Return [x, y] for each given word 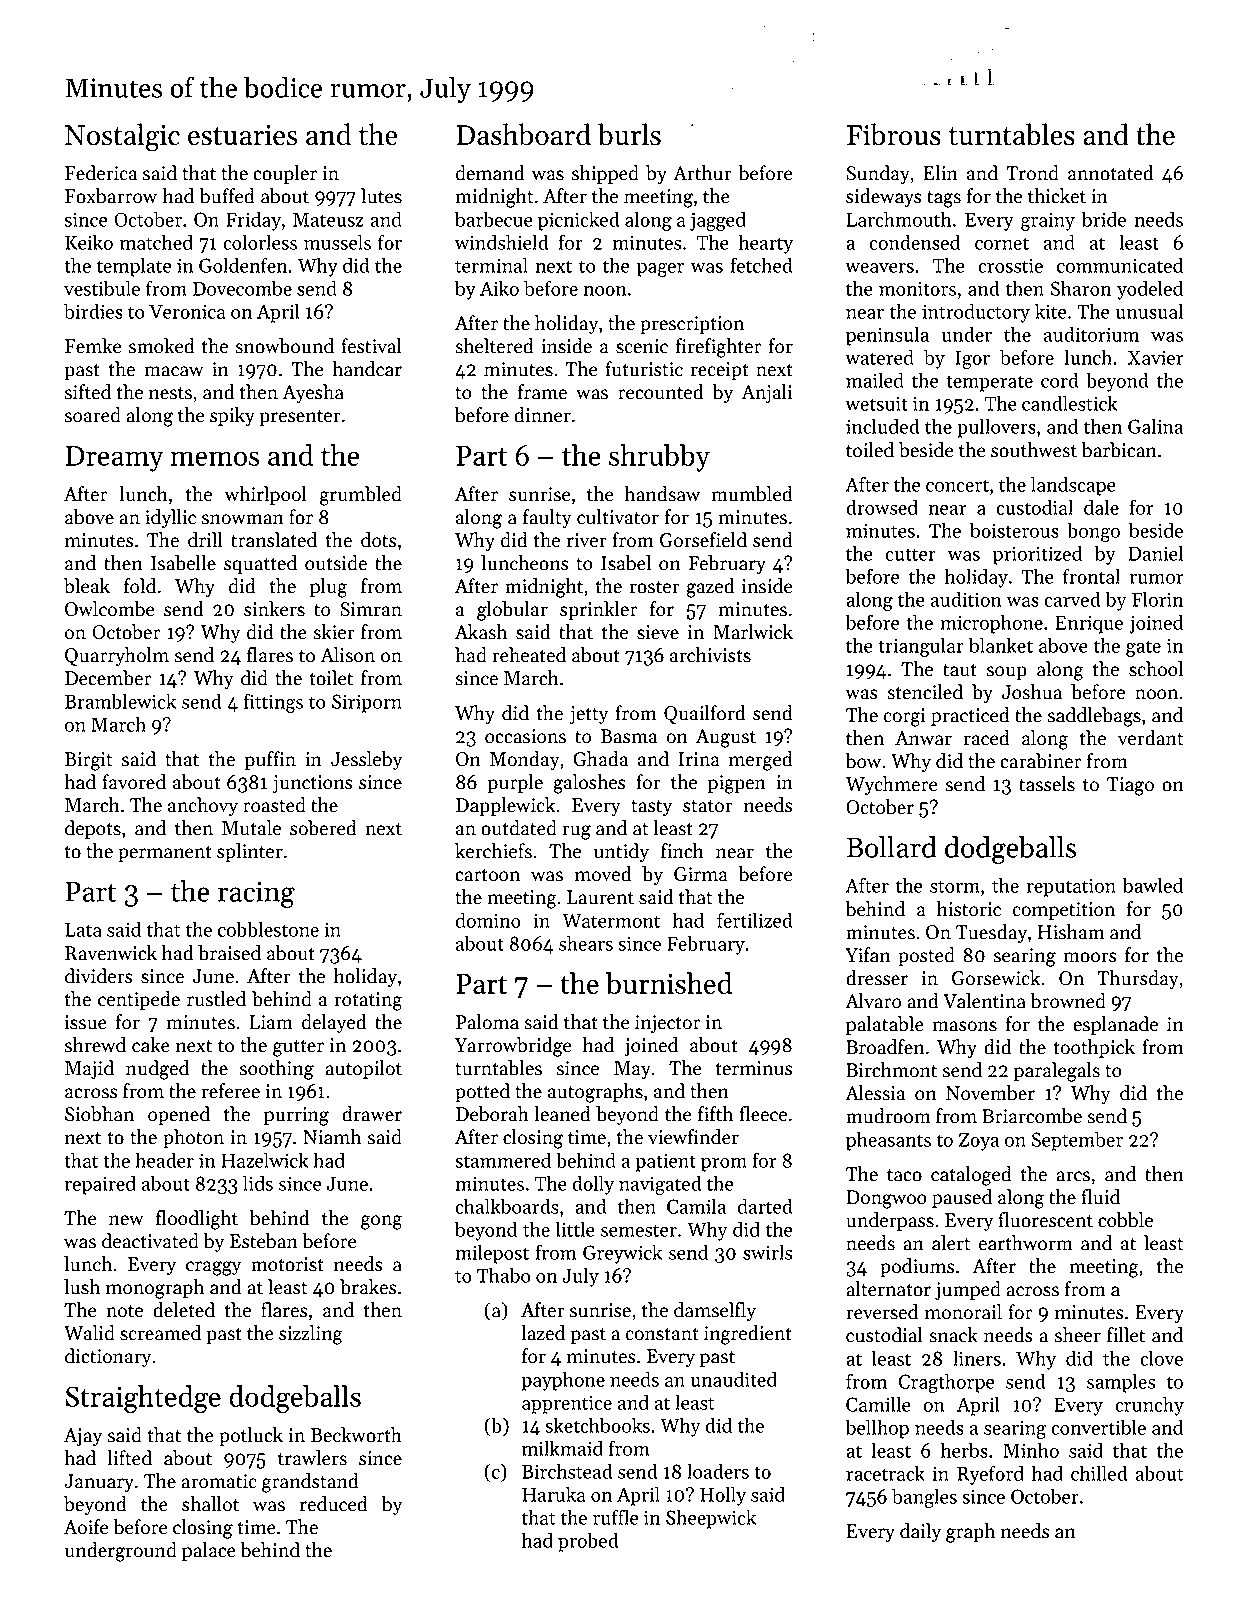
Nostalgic [122, 137]
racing [256, 894]
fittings [273, 703]
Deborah [492, 1114]
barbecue [494, 219]
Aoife [86, 1527]
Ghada [600, 759]
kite [1050, 311]
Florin [1157, 599]
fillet [1126, 1335]
